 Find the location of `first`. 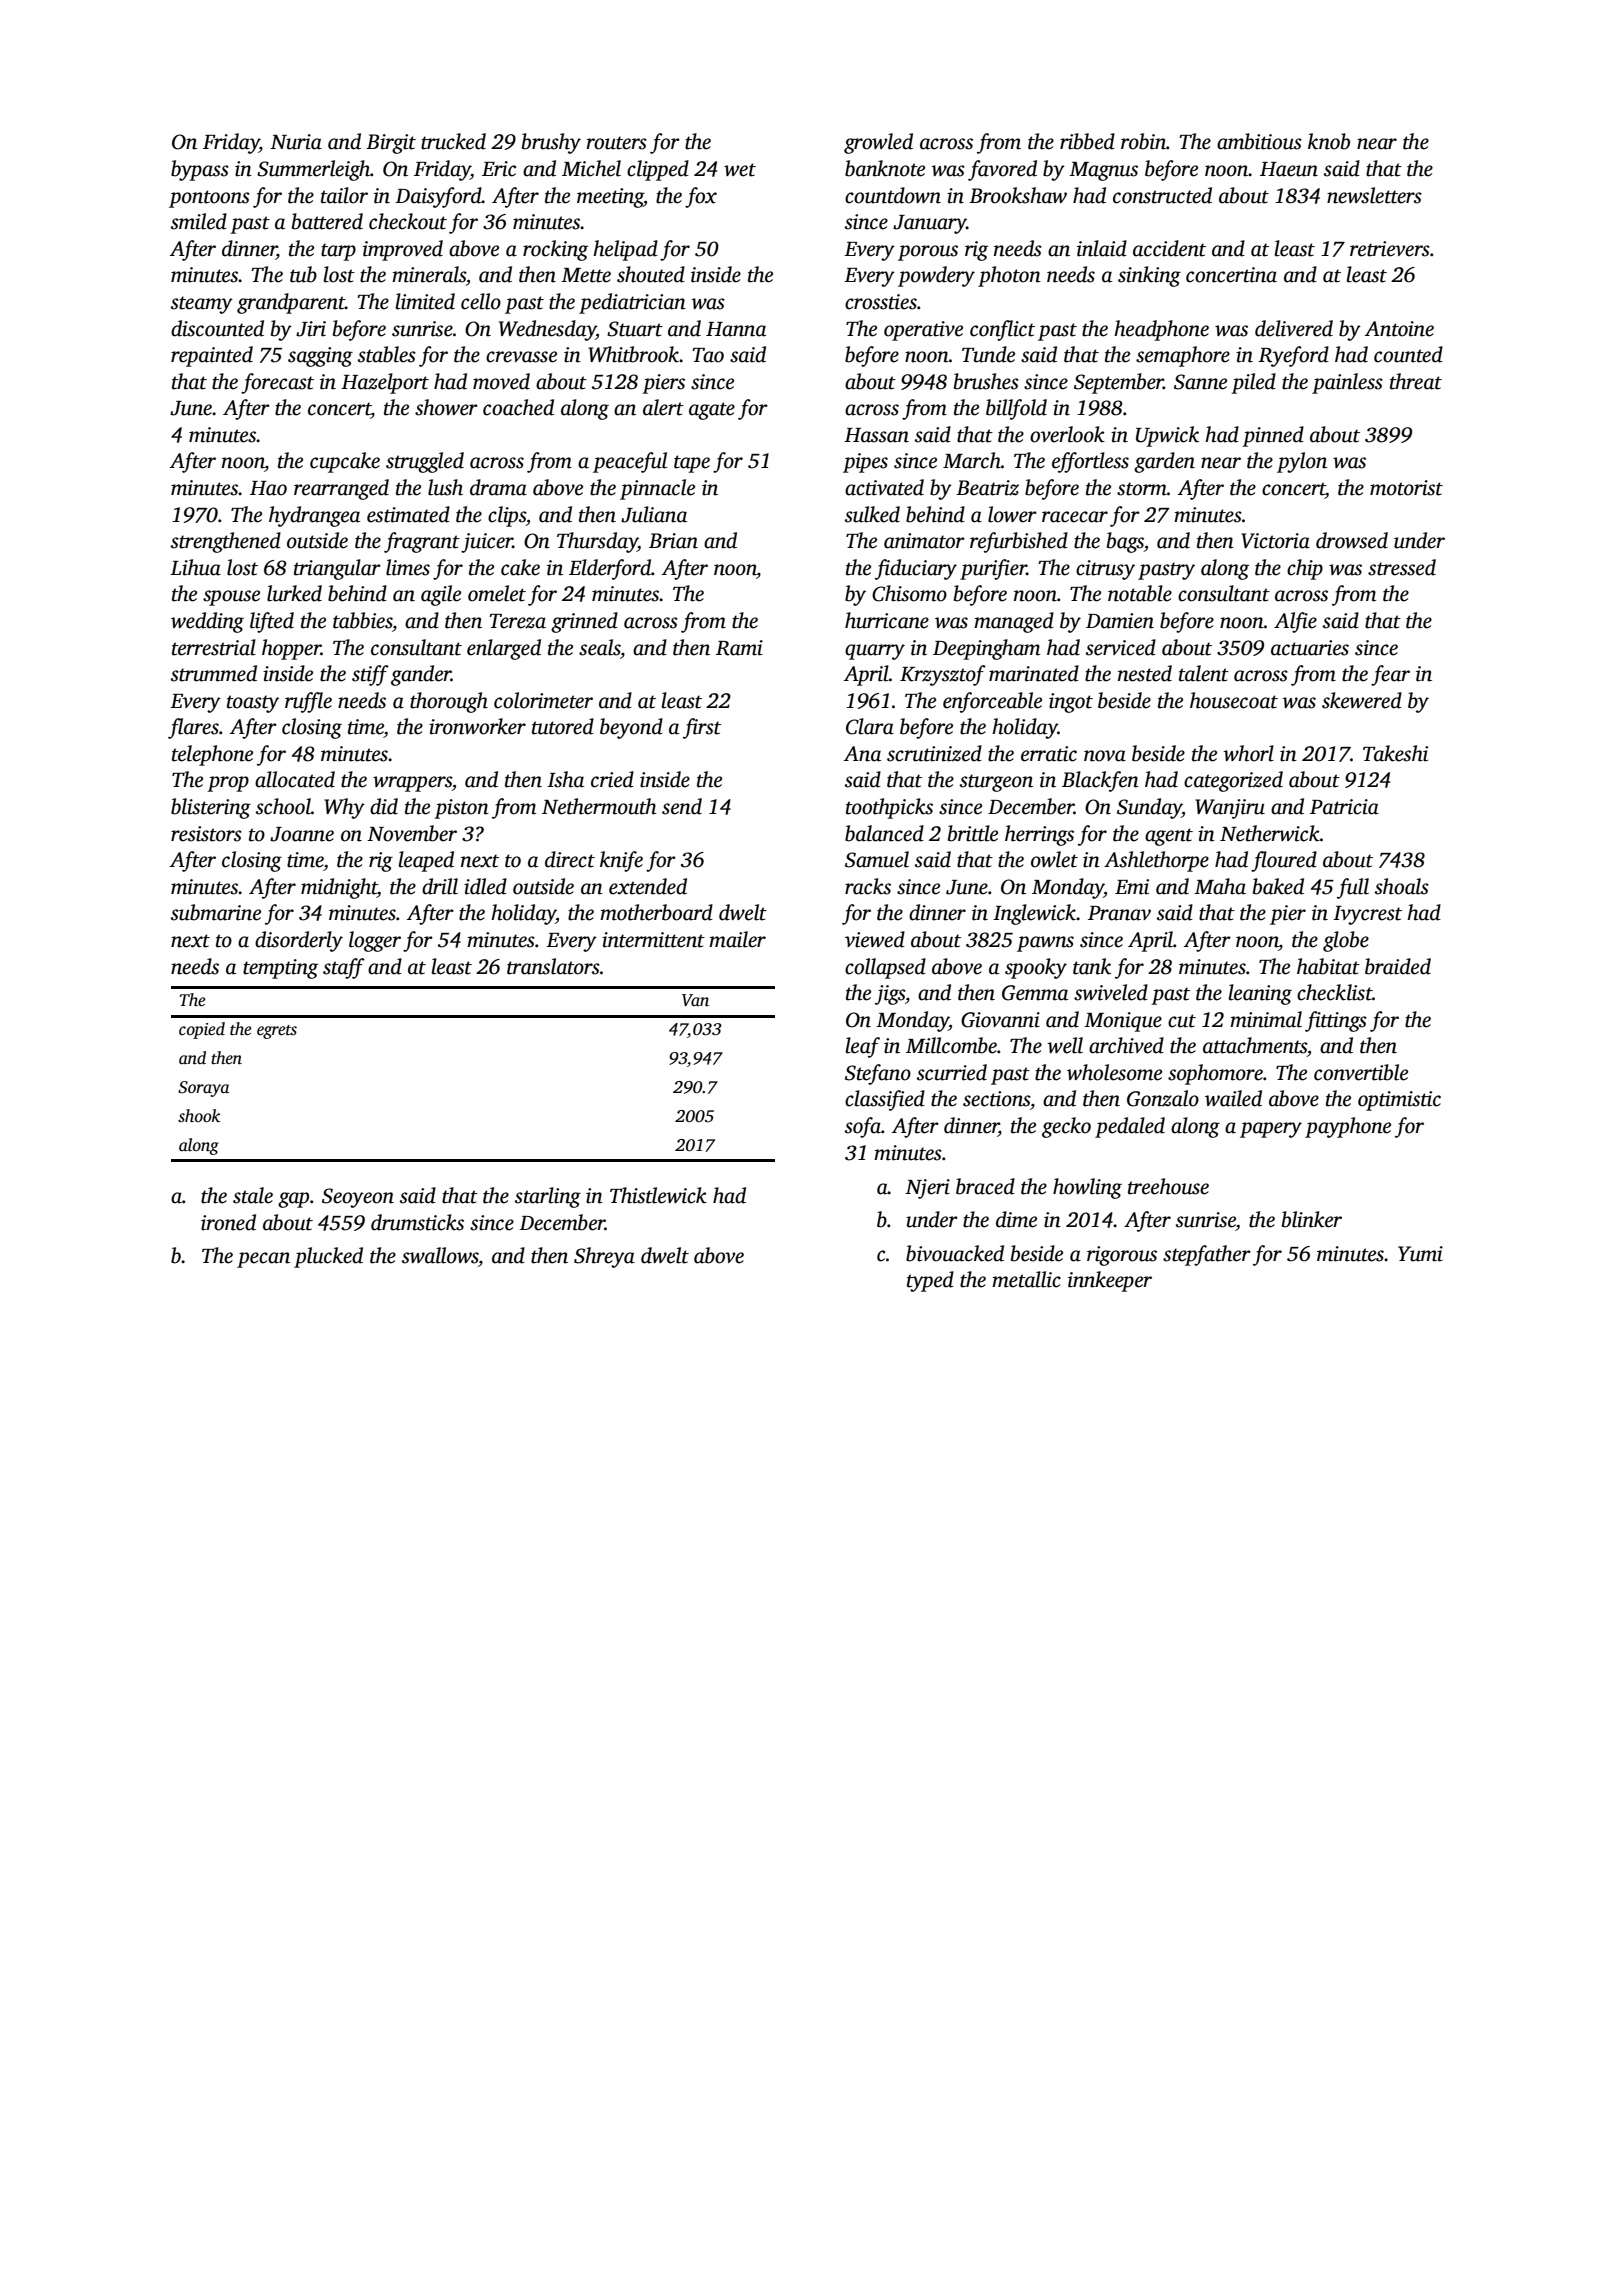

first is located at coordinates (702, 728).
